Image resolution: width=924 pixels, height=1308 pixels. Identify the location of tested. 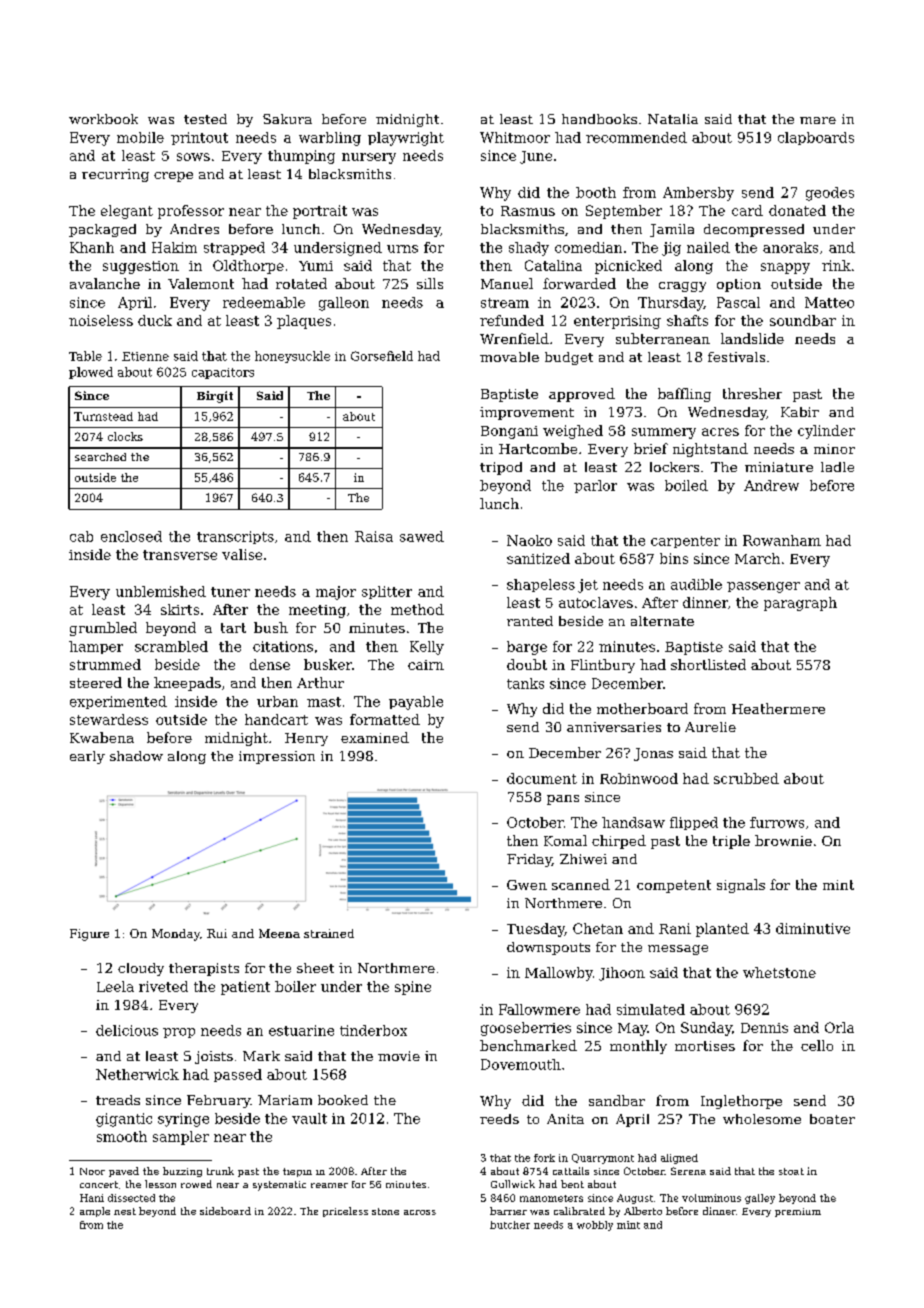
(205, 119).
